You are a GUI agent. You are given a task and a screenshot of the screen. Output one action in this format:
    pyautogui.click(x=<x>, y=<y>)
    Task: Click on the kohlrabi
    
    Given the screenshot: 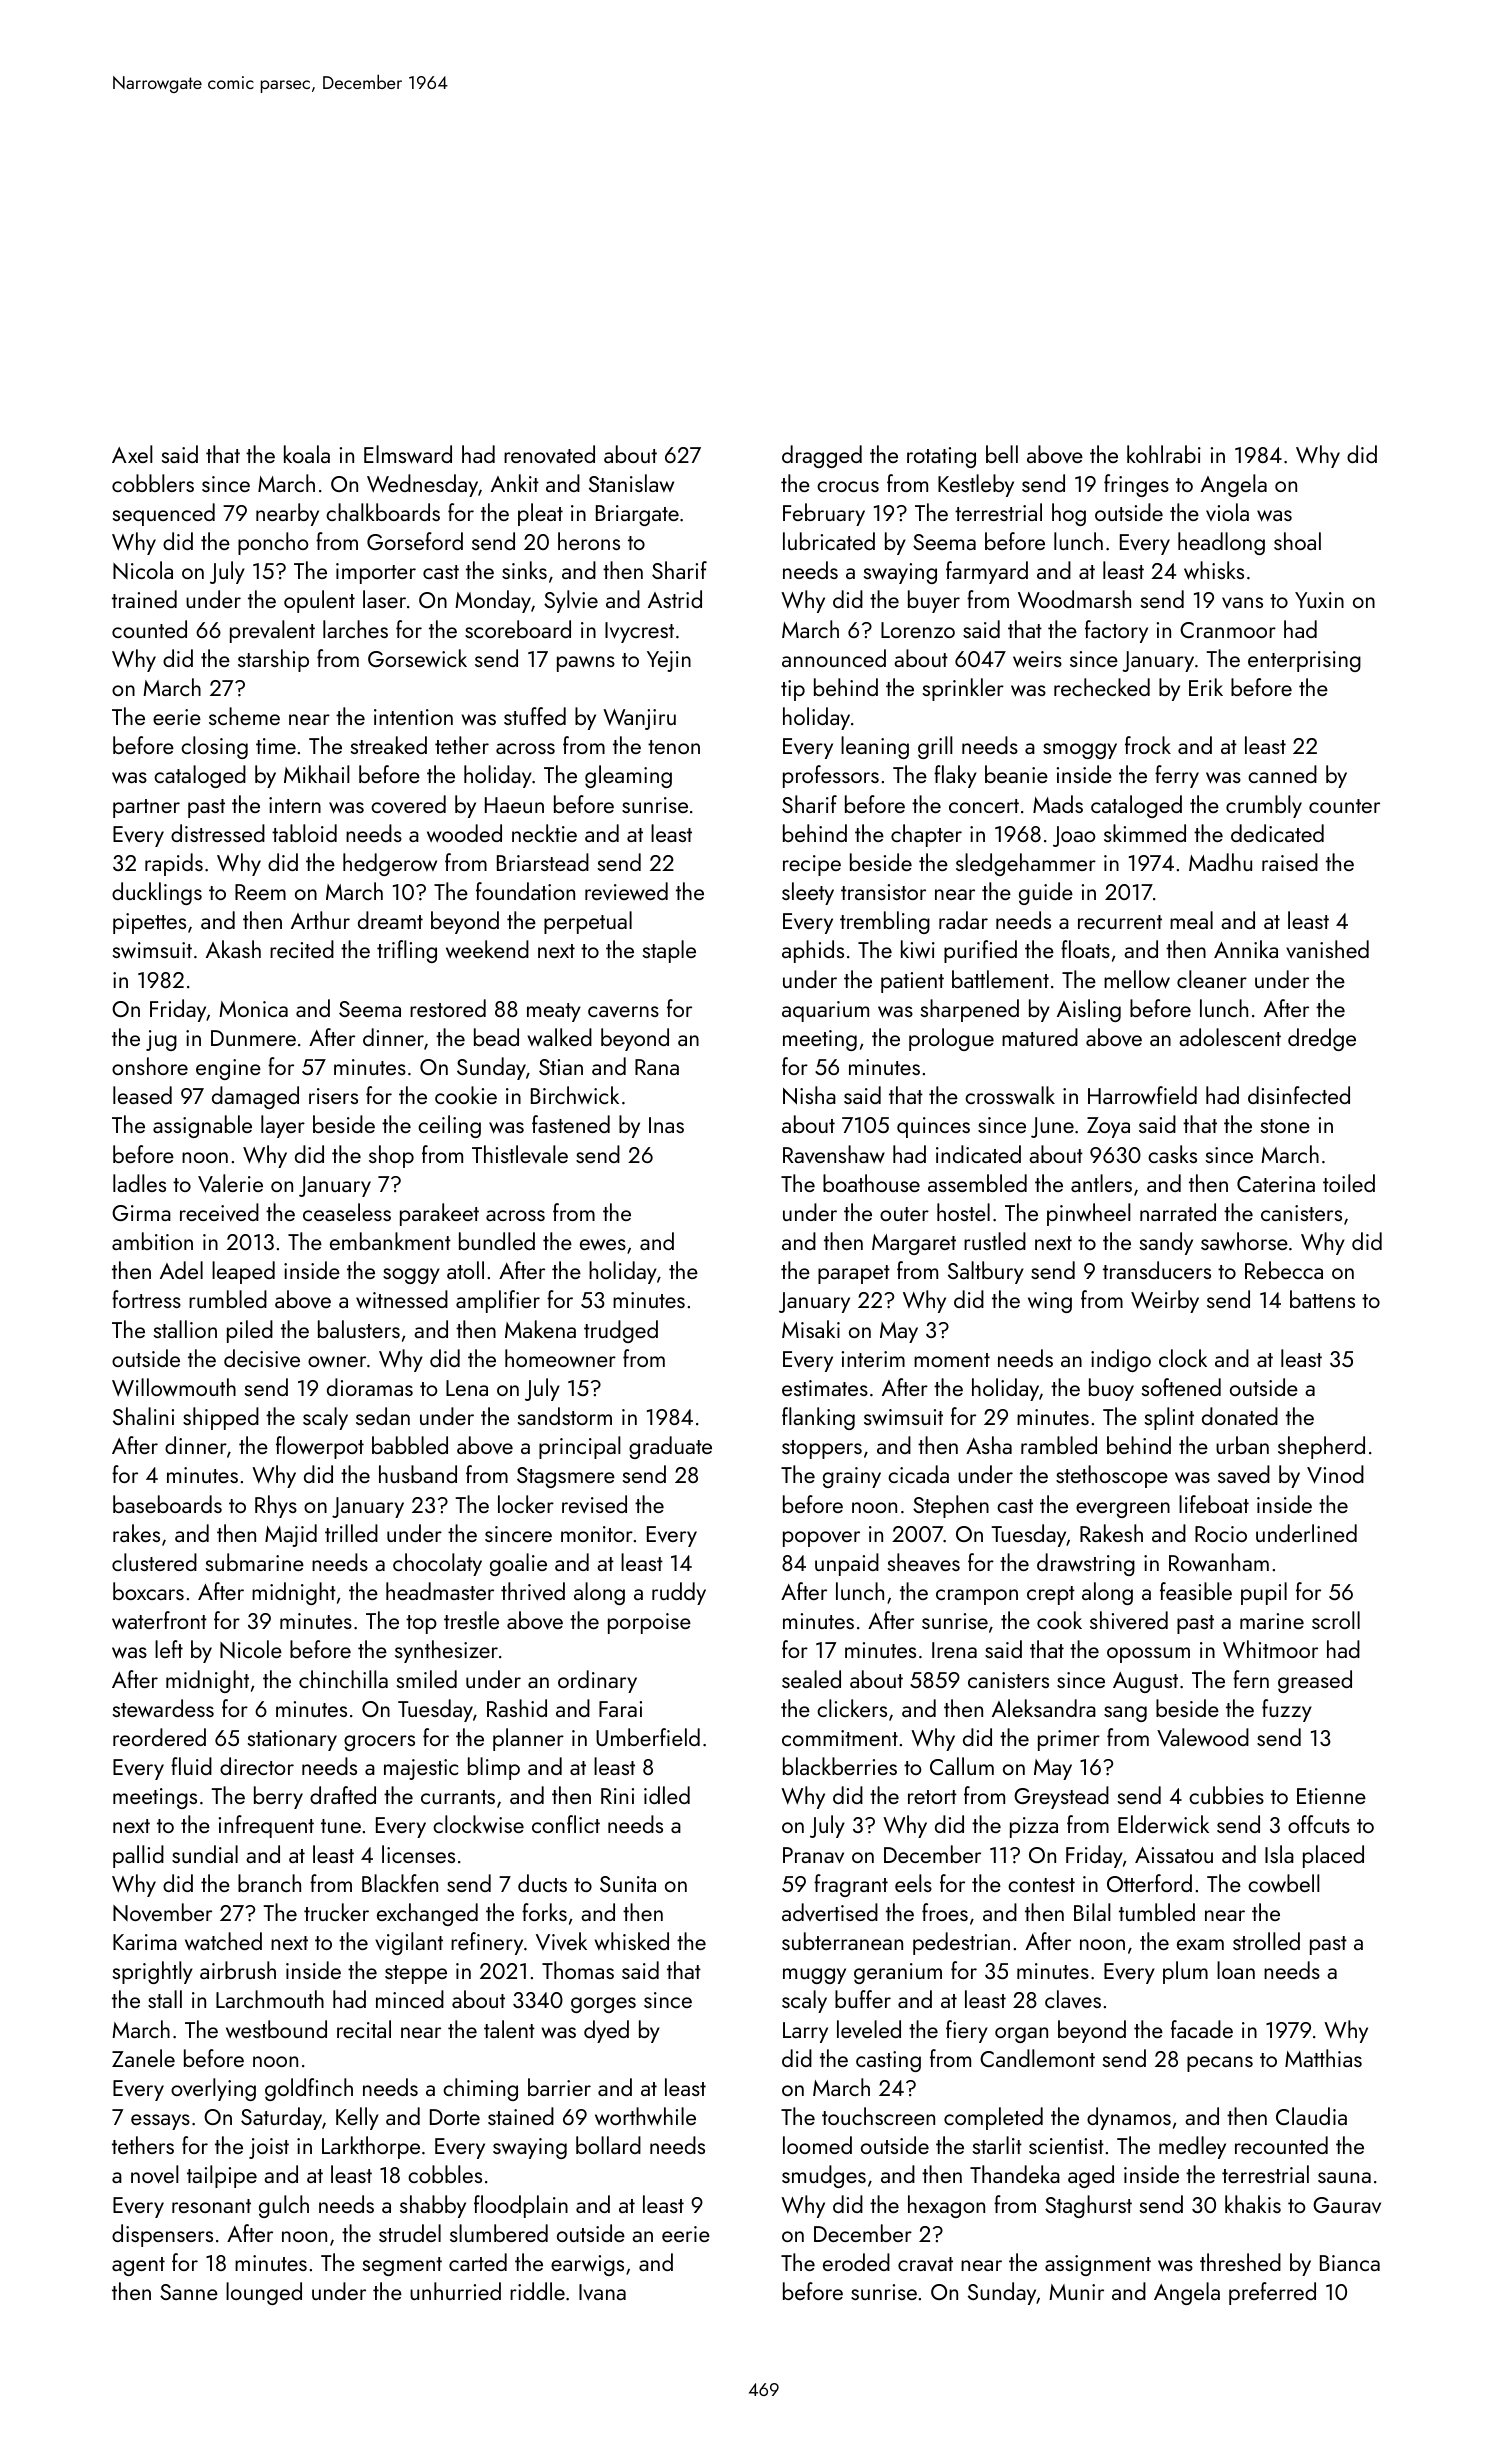 What is the action you would take?
    pyautogui.click(x=1164, y=454)
